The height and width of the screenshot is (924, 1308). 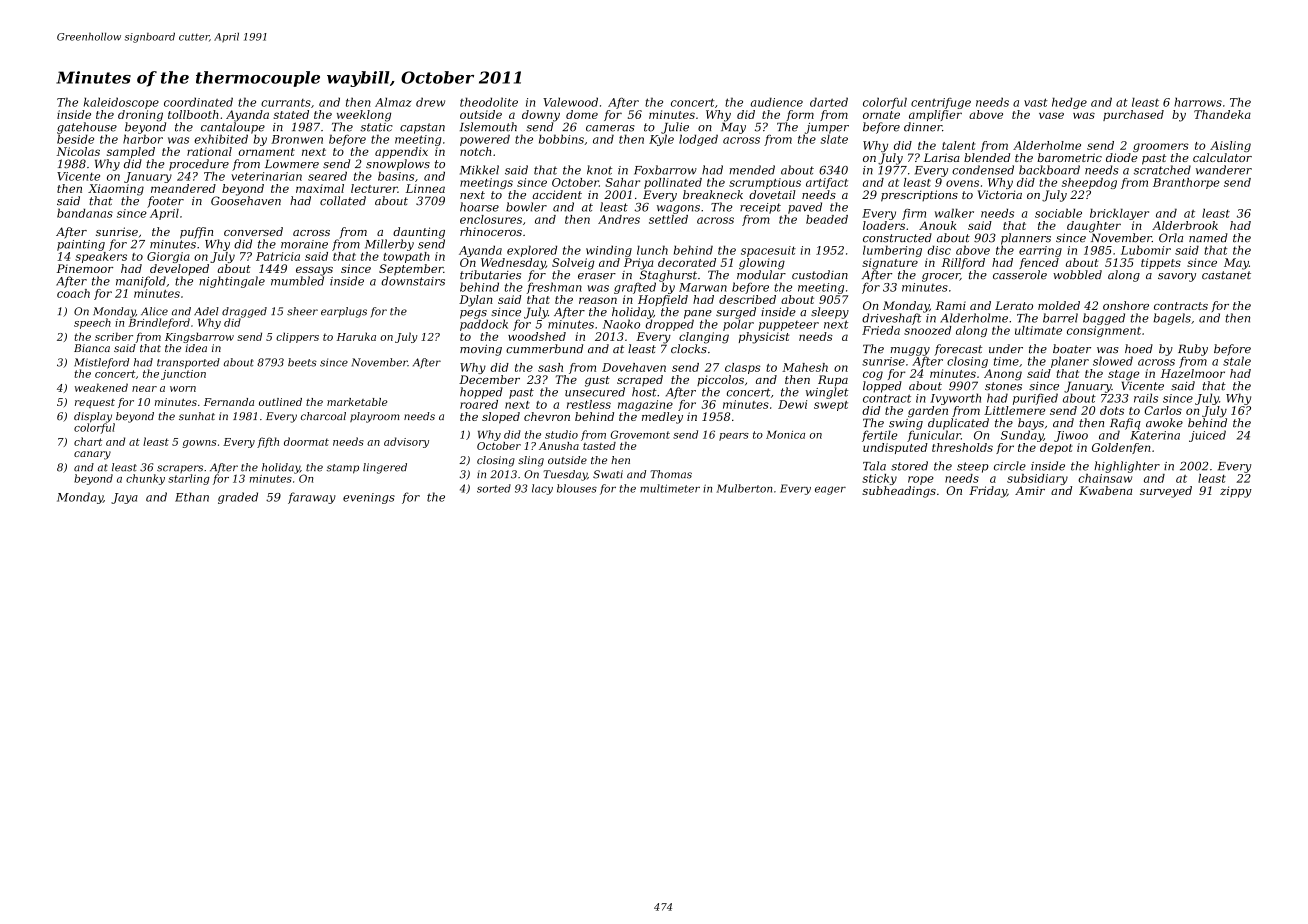 What do you see at coordinates (489, 102) in the screenshot?
I see `theodolite` at bounding box center [489, 102].
